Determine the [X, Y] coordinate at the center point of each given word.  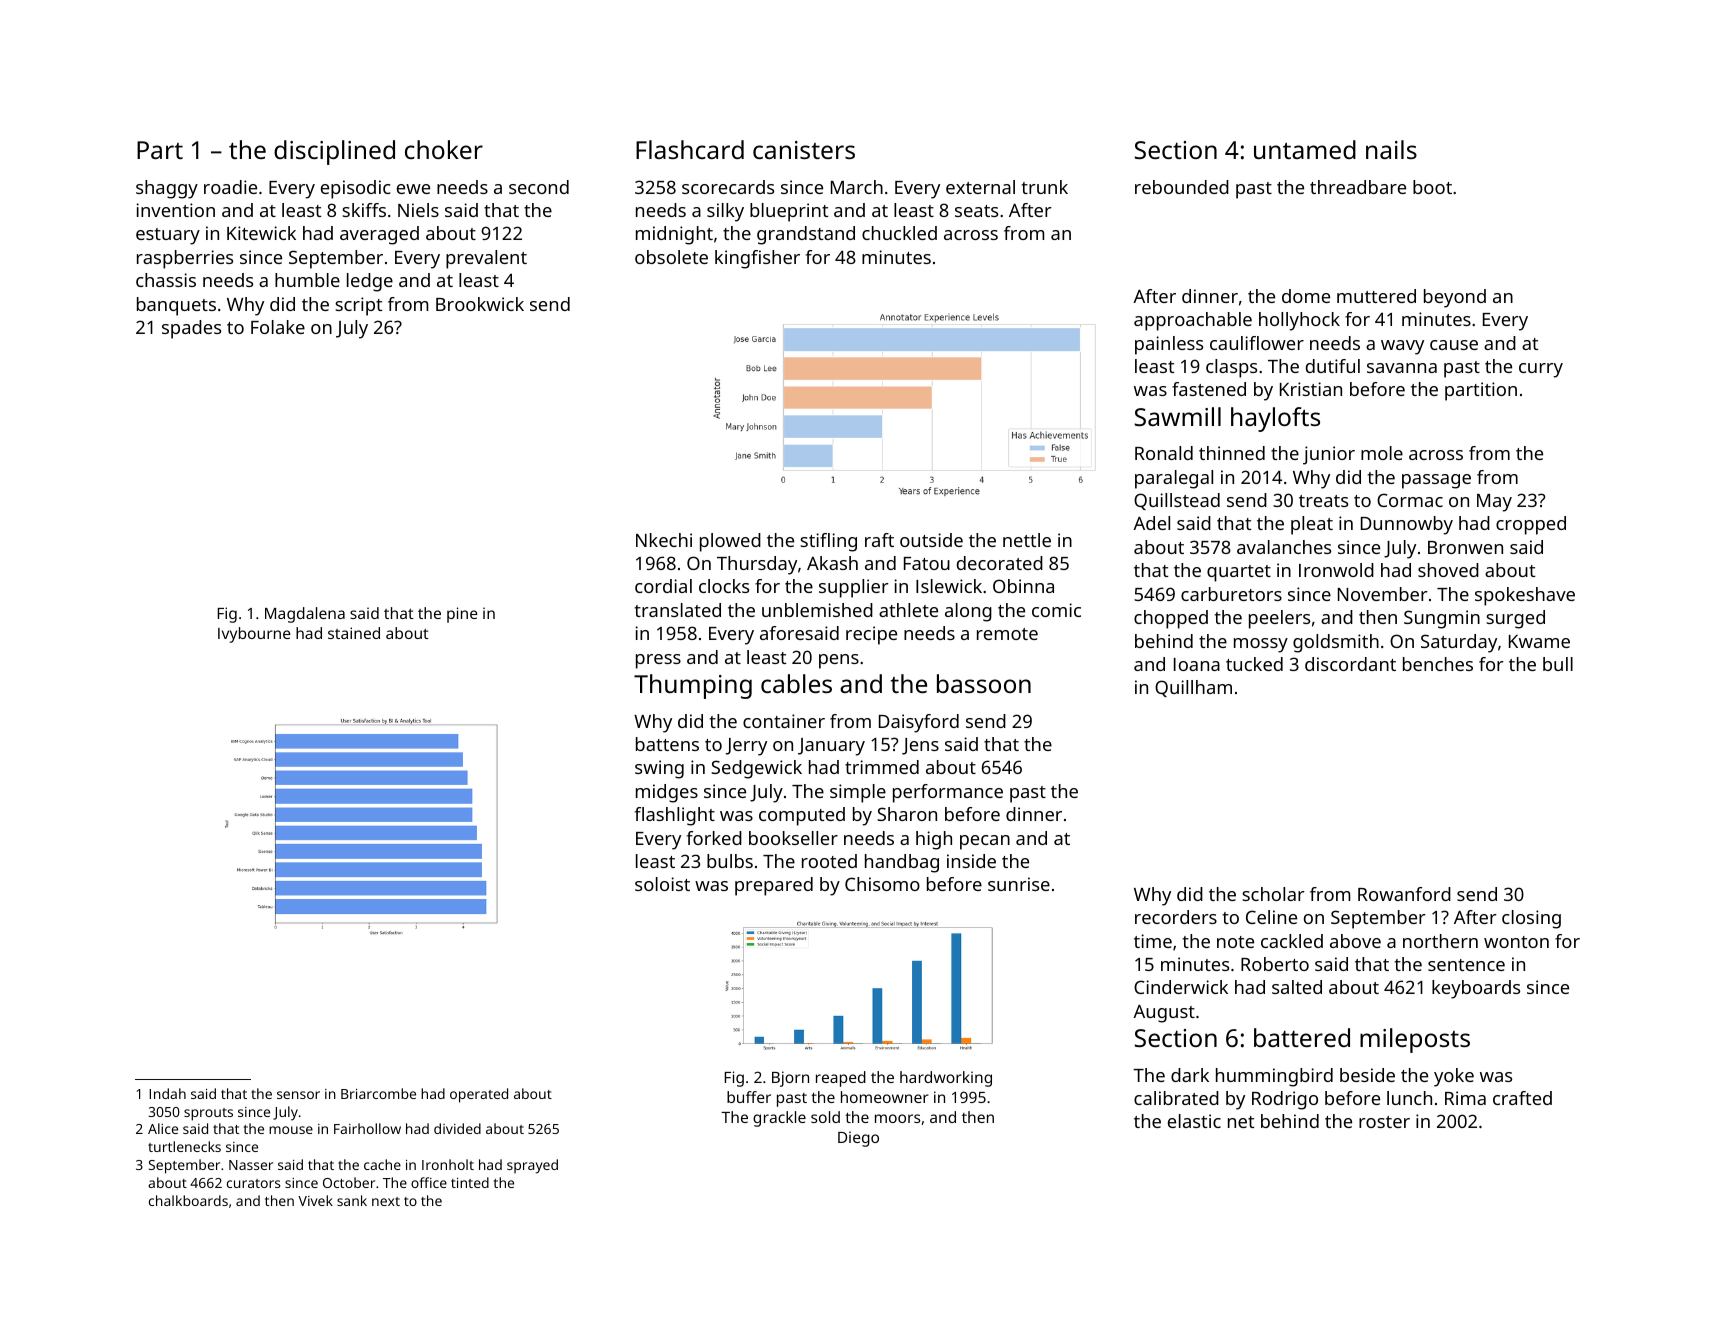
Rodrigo [1285, 1100]
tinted [470, 1182]
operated [479, 1095]
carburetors [1231, 594]
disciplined [334, 152]
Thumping [693, 686]
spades [191, 329]
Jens [920, 746]
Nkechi [664, 540]
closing [1531, 919]
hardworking [946, 1079]
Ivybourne [254, 635]
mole [1382, 453]
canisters [804, 150]
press [658, 661]
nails [1391, 149]
